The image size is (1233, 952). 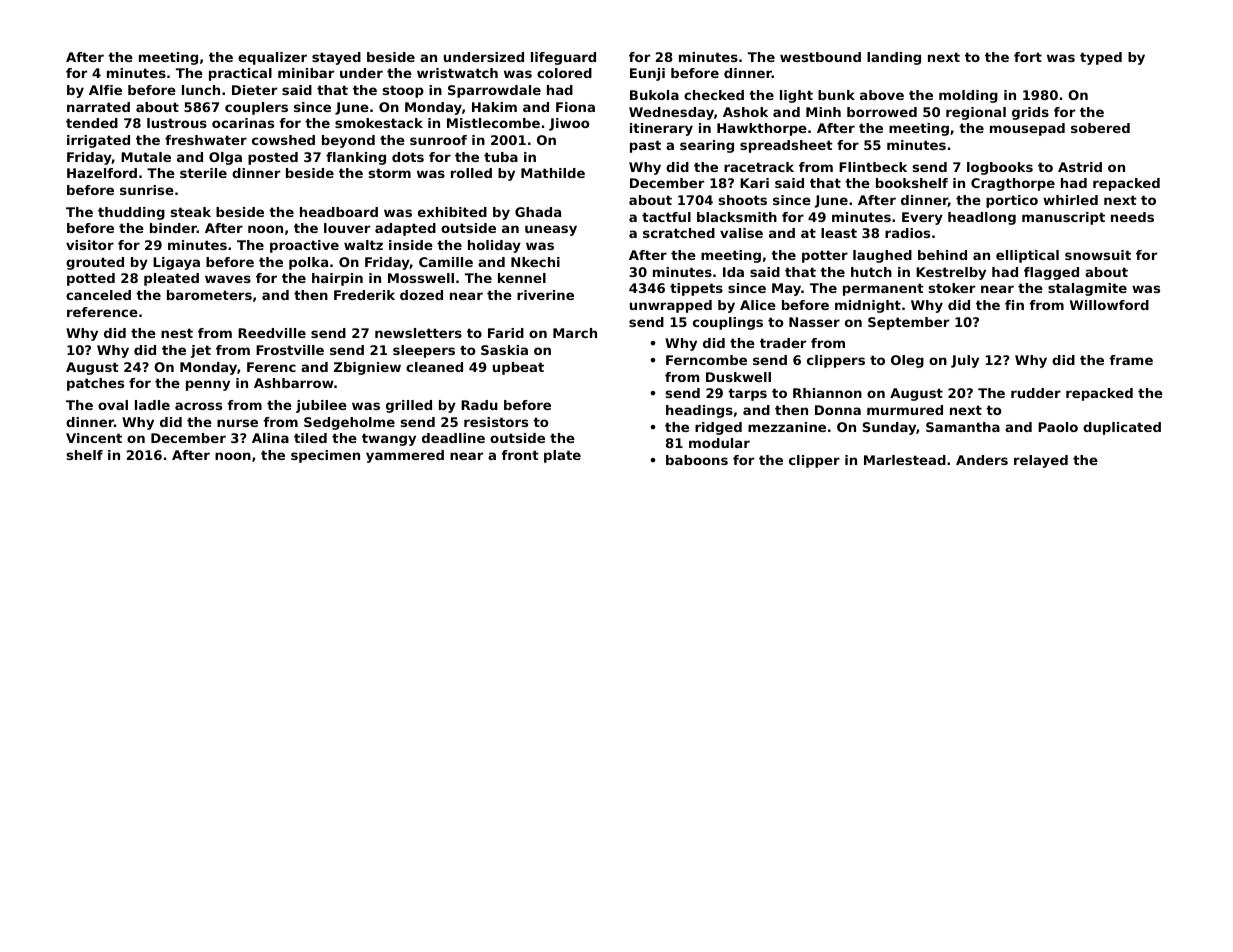 I want to click on patches, so click(x=95, y=384).
